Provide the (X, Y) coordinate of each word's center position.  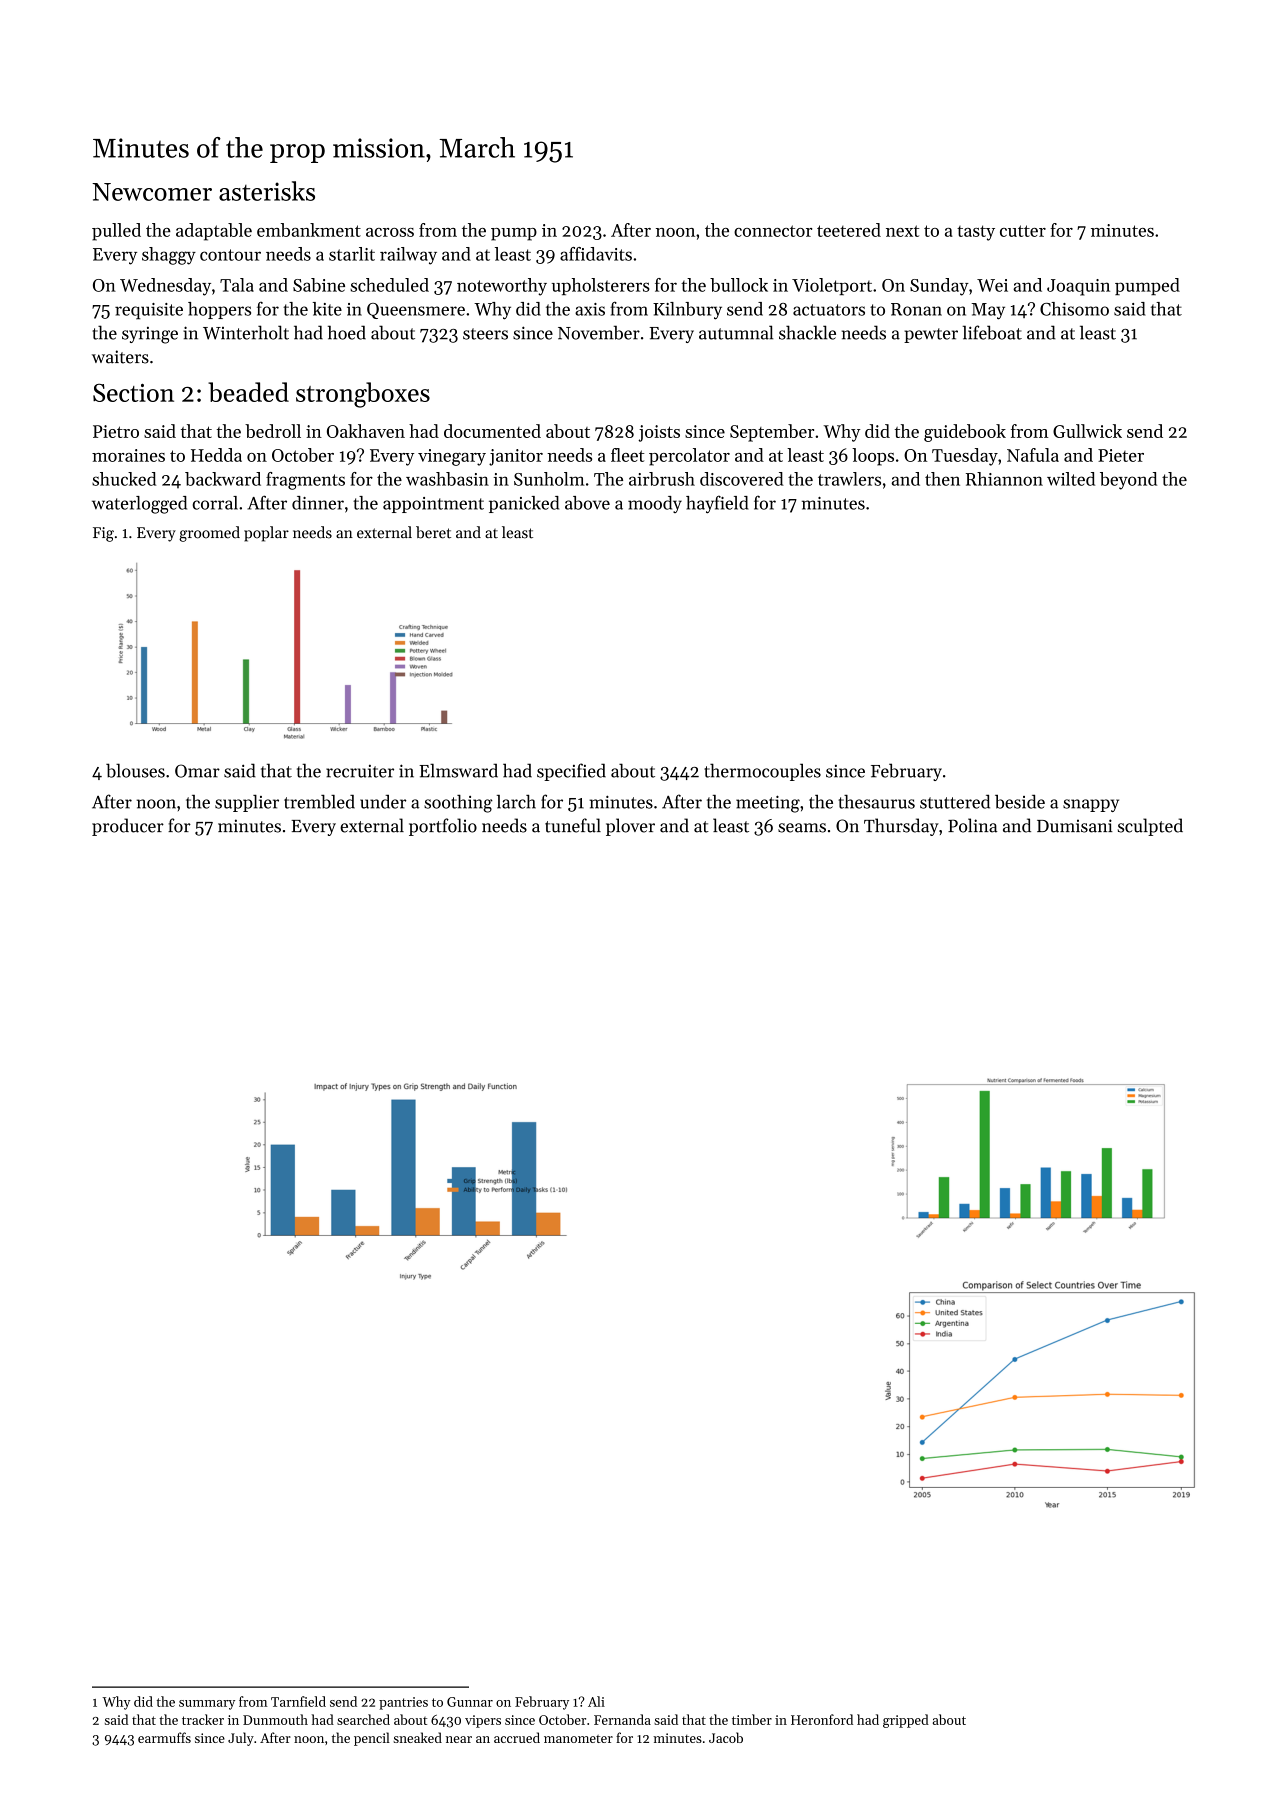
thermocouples (762, 772)
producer (128, 827)
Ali (596, 1701)
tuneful (573, 825)
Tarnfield (298, 1701)
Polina (972, 825)
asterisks (267, 191)
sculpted (1150, 827)
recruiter (360, 771)
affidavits (596, 254)
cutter (1023, 231)
